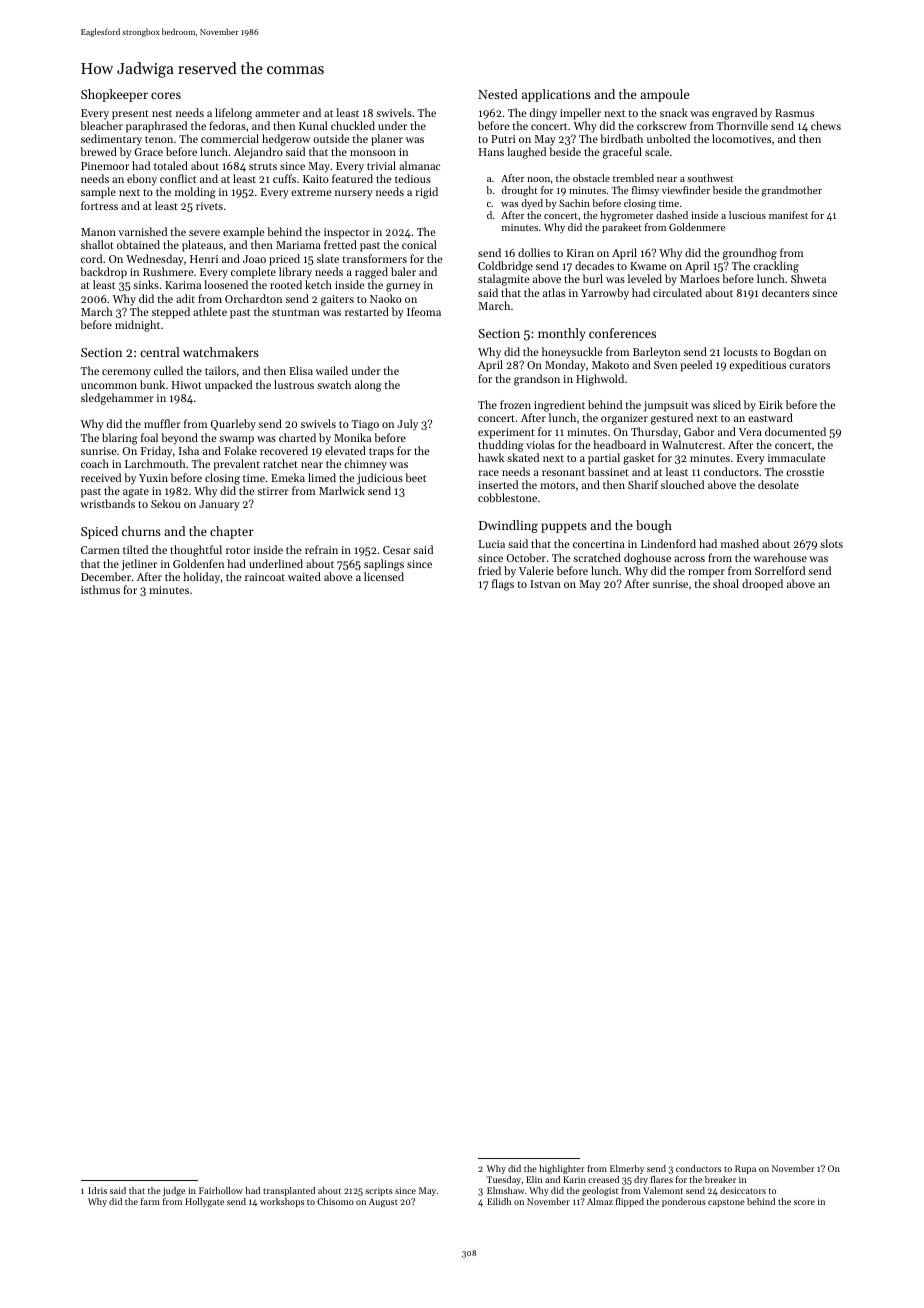 The image size is (924, 1308). Describe the element at coordinates (204, 1202) in the screenshot. I see `Hollygate` at that location.
